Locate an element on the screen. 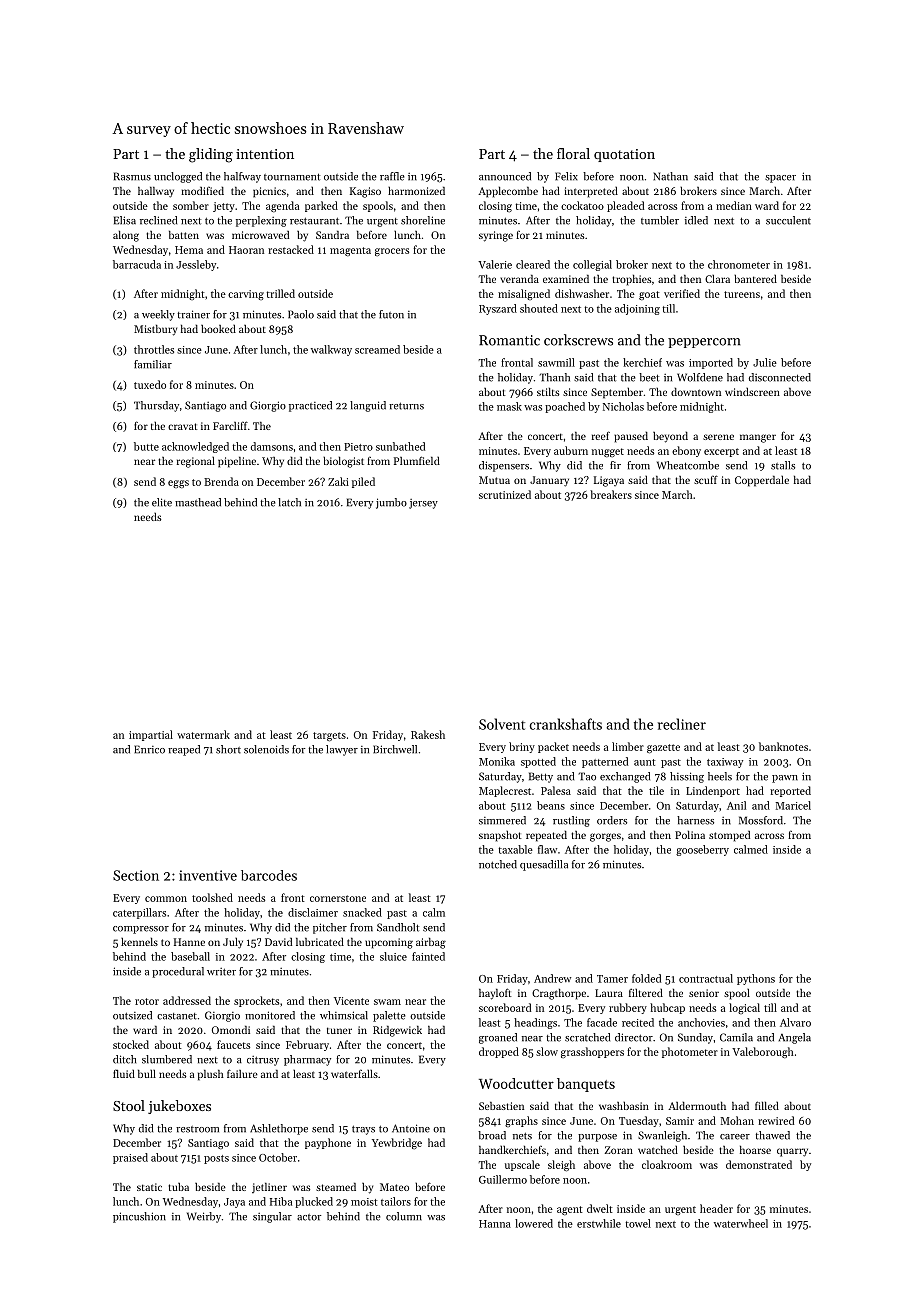  Weirby is located at coordinates (204, 1217).
